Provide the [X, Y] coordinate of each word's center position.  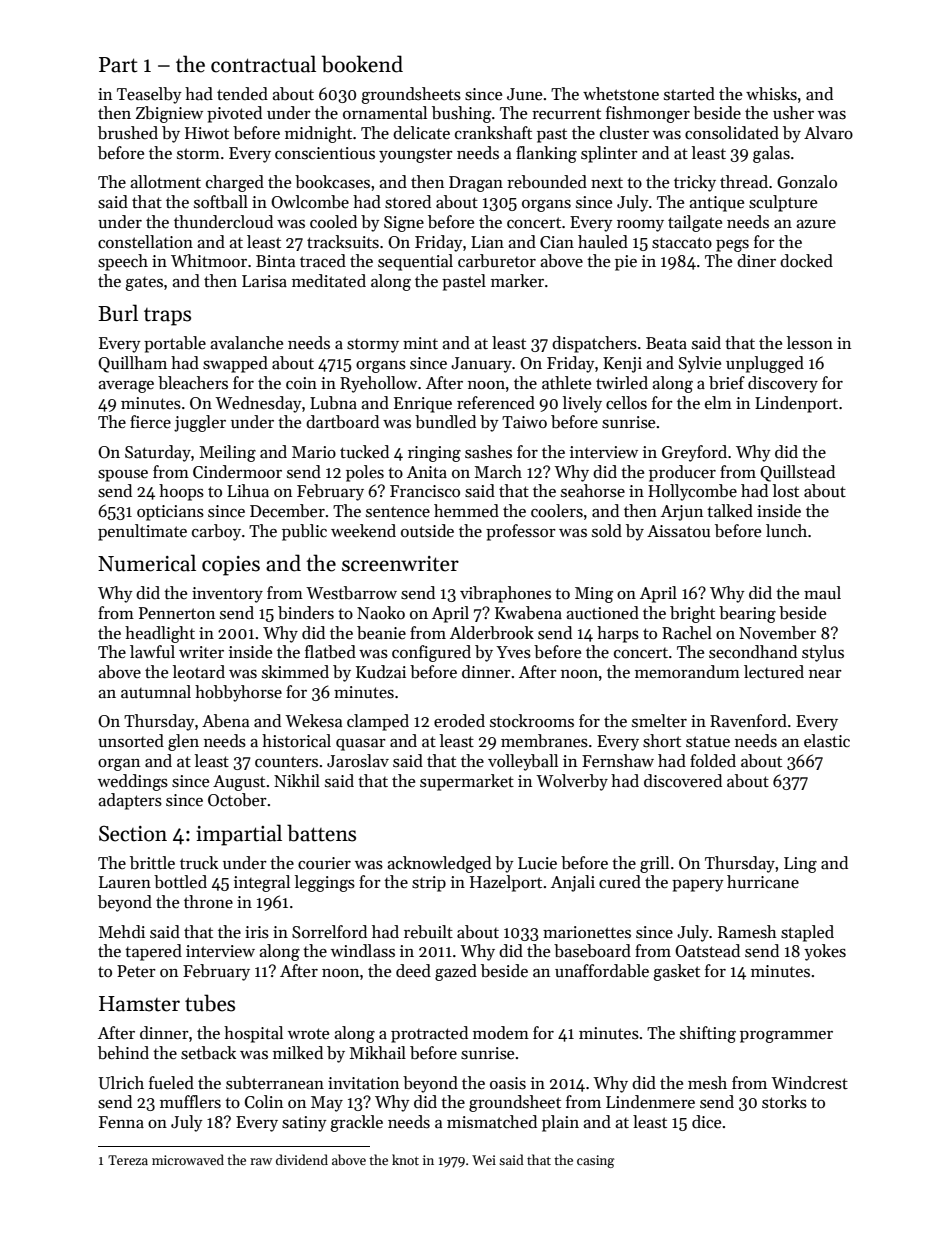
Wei [484, 1160]
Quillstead [797, 473]
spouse [123, 476]
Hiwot [207, 133]
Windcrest [809, 1083]
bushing [461, 114]
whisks [771, 94]
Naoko [381, 613]
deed [413, 971]
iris [257, 932]
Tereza [128, 1160]
